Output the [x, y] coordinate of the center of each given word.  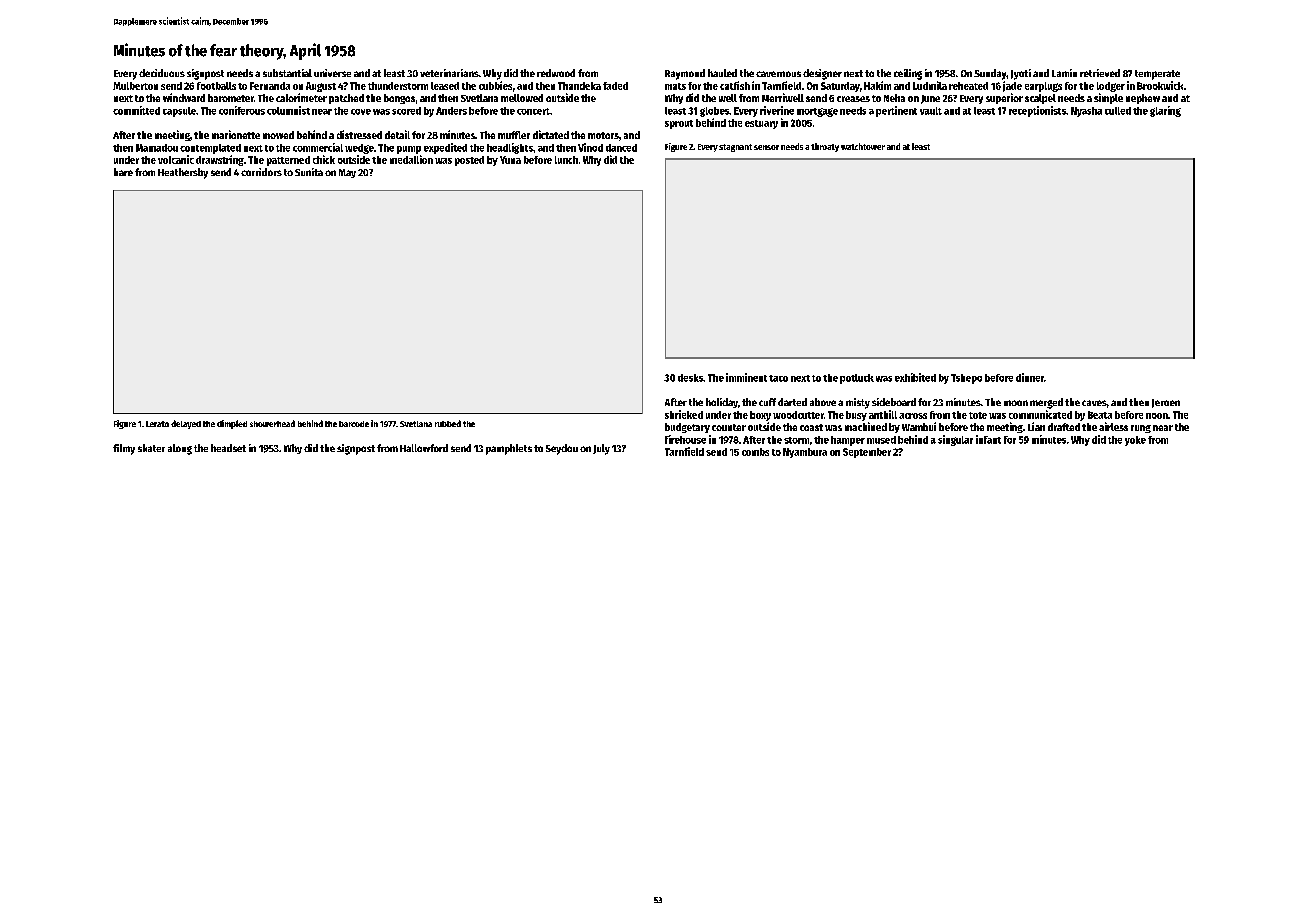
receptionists [1037, 111]
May [347, 173]
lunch [566, 160]
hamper [848, 441]
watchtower [863, 146]
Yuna [510, 160]
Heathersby [183, 173]
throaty [825, 147]
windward [184, 97]
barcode [354, 424]
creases [853, 99]
